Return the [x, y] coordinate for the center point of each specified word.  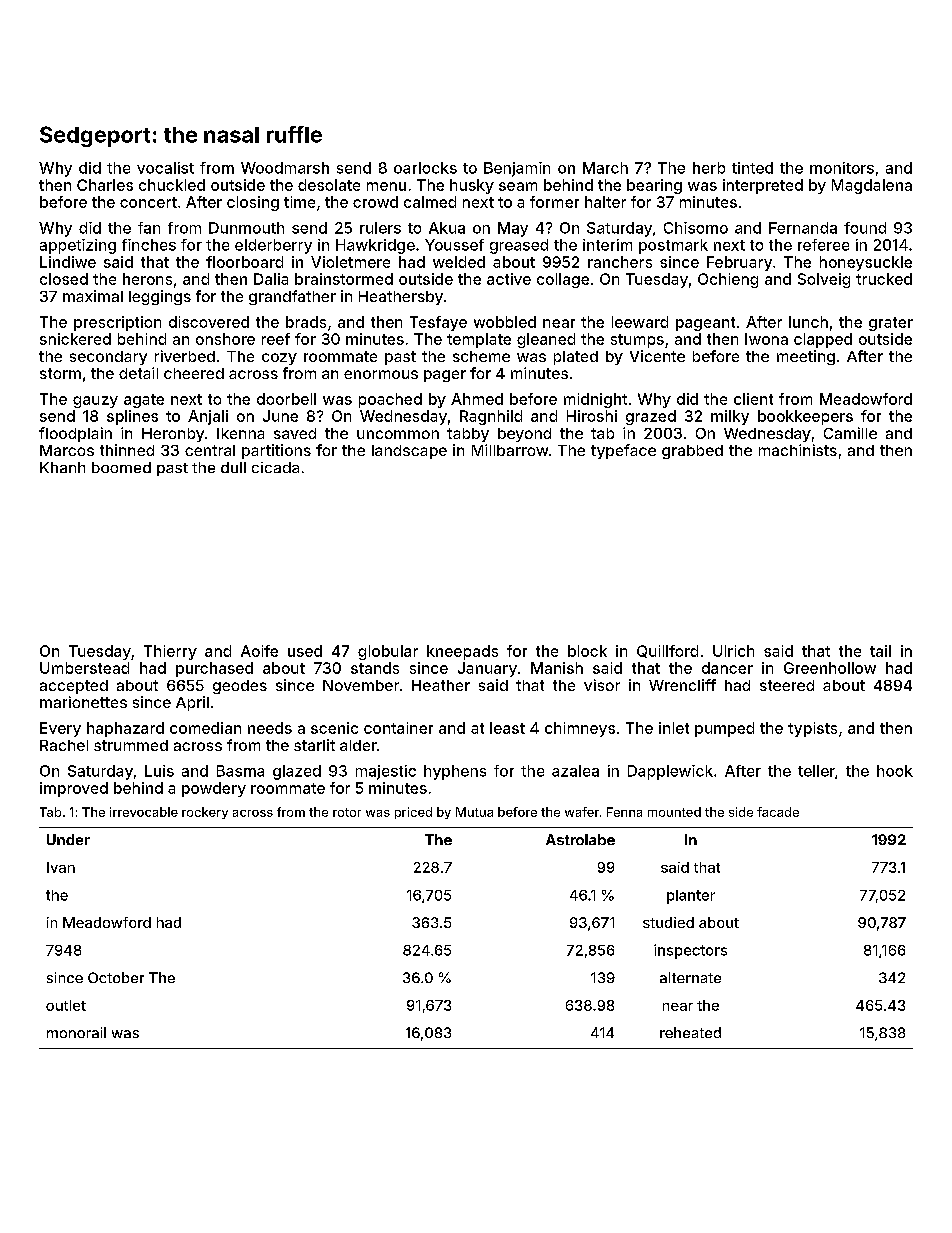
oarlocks [425, 168]
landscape [409, 452]
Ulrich [733, 651]
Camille [850, 433]
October [116, 977]
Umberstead [84, 668]
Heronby [173, 435]
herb [709, 168]
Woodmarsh [285, 168]
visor [602, 685]
